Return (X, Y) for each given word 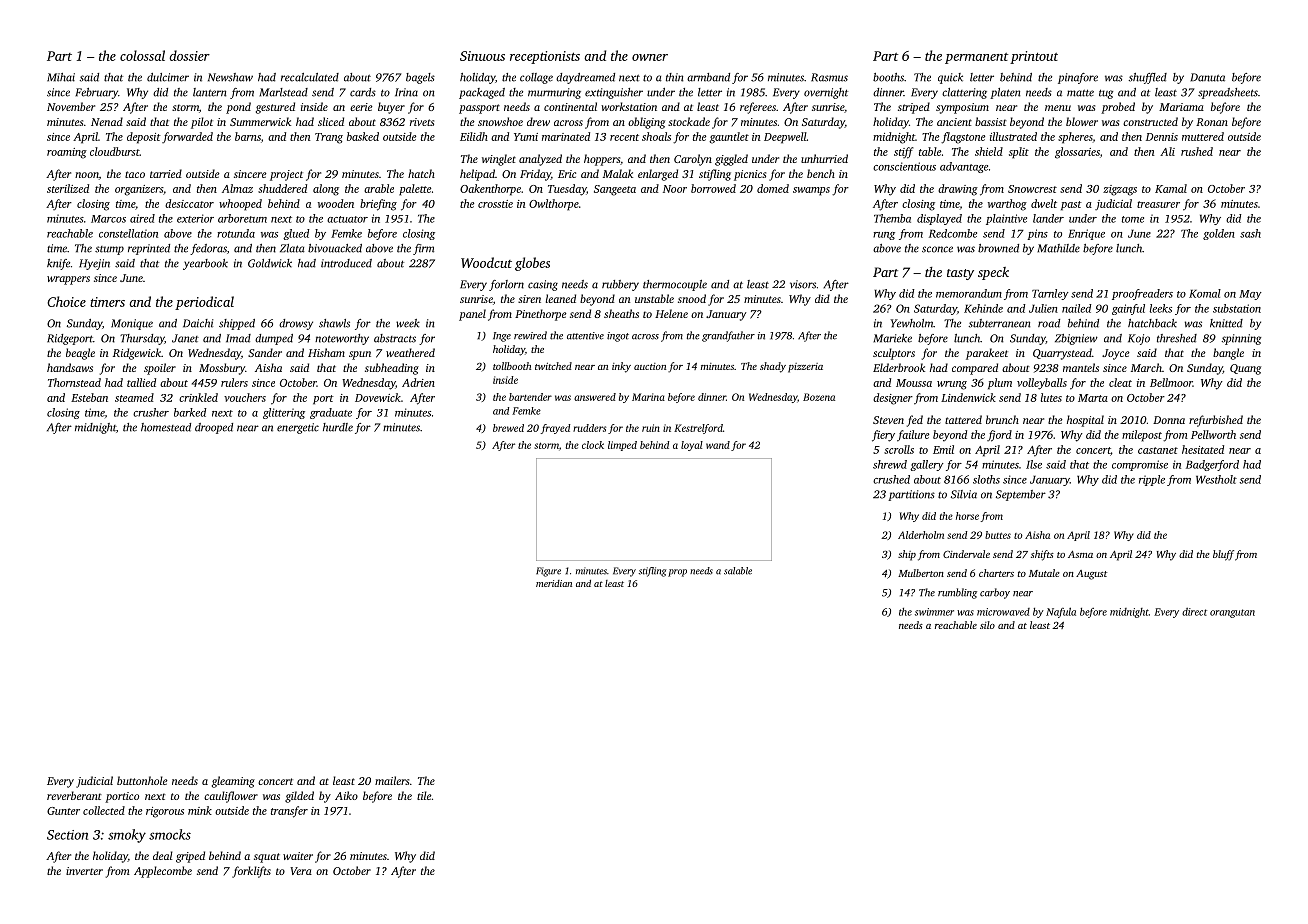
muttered (1203, 136)
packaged (482, 93)
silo (987, 625)
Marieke (892, 338)
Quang (1245, 369)
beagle (80, 354)
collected (104, 810)
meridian (554, 583)
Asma (1080, 554)
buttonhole (142, 780)
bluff (1223, 555)
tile (424, 795)
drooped (214, 428)
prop (677, 573)
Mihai (61, 77)
